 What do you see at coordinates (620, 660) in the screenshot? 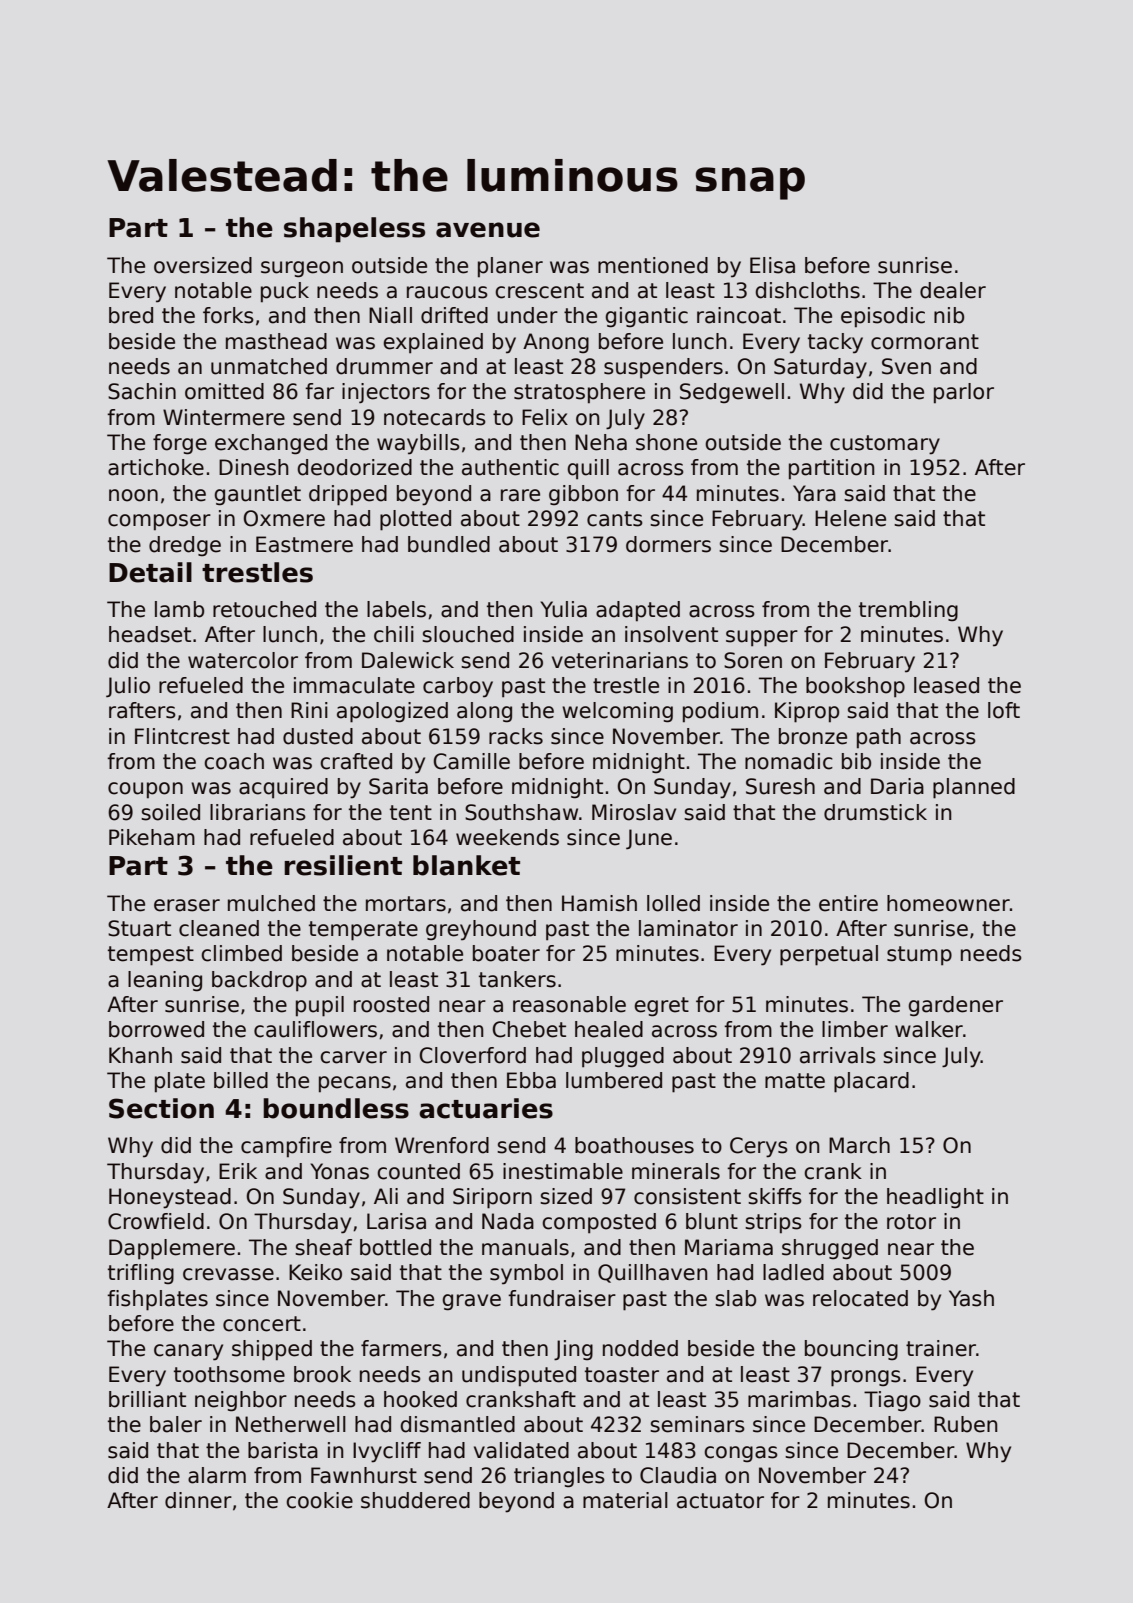
I see `veterinarians` at bounding box center [620, 660].
